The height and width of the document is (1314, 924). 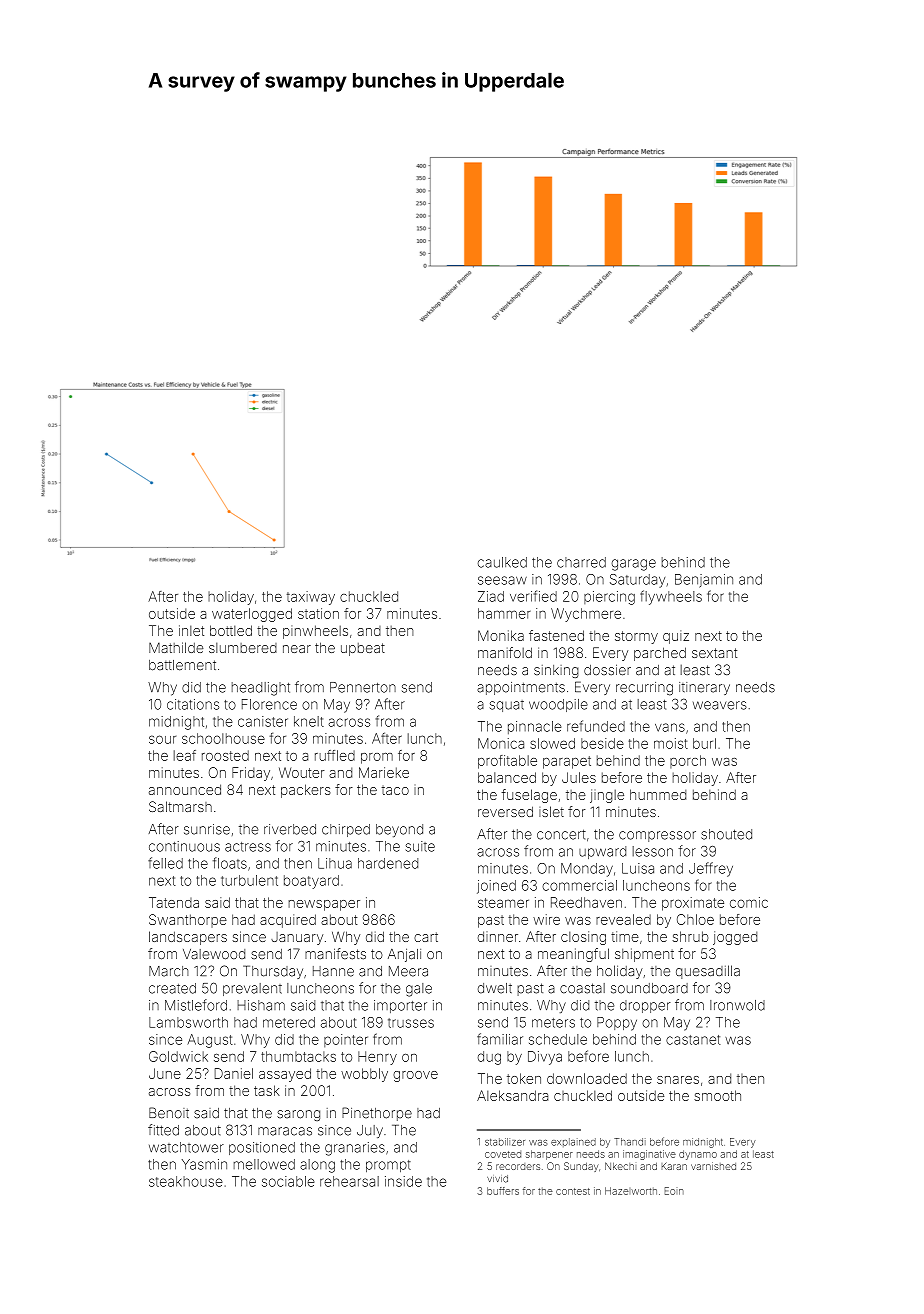 What do you see at coordinates (573, 1191) in the document?
I see `contest` at bounding box center [573, 1191].
